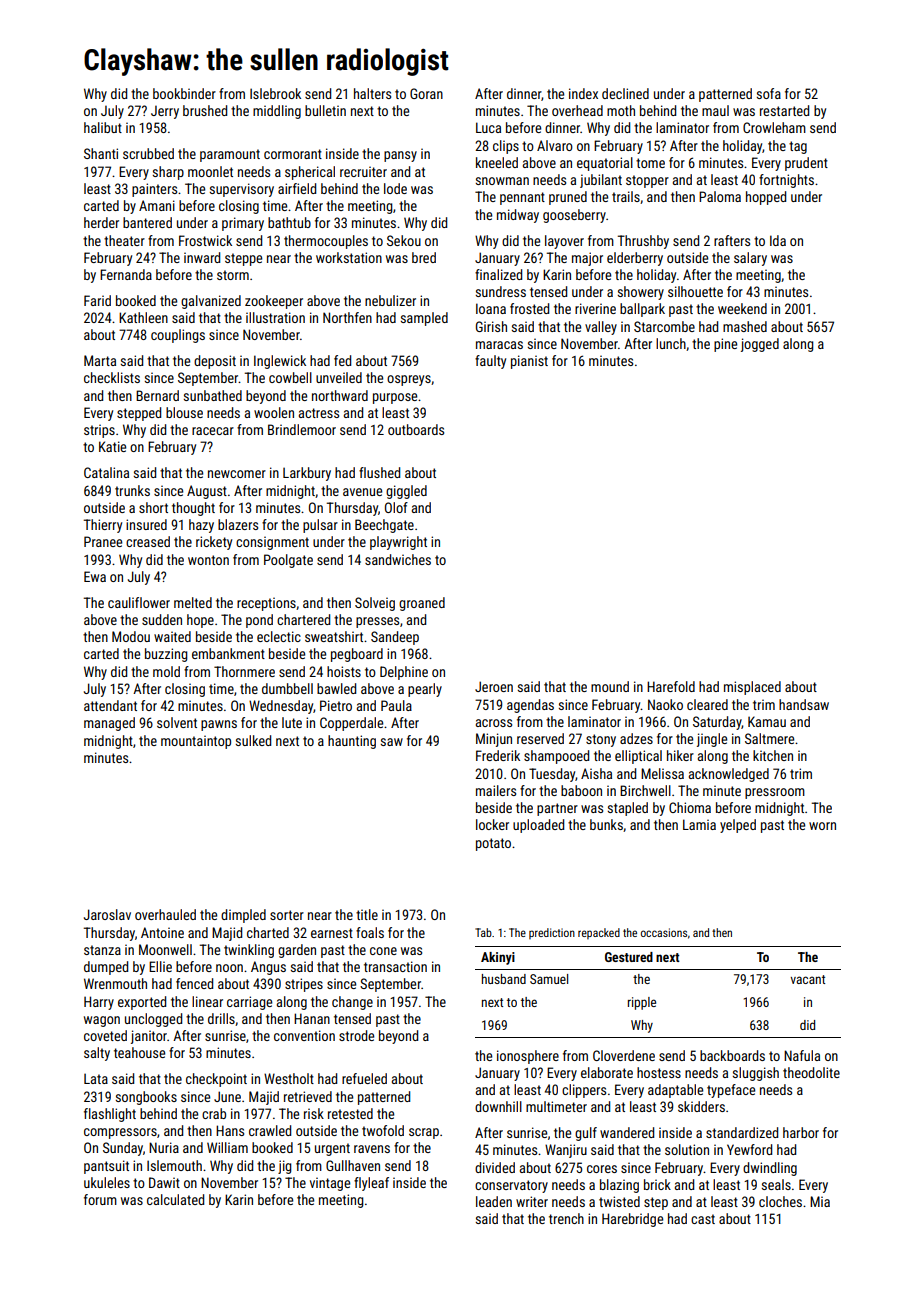 The height and width of the screenshot is (1308, 924). Describe the element at coordinates (502, 181) in the screenshot. I see `snowman` at that location.
